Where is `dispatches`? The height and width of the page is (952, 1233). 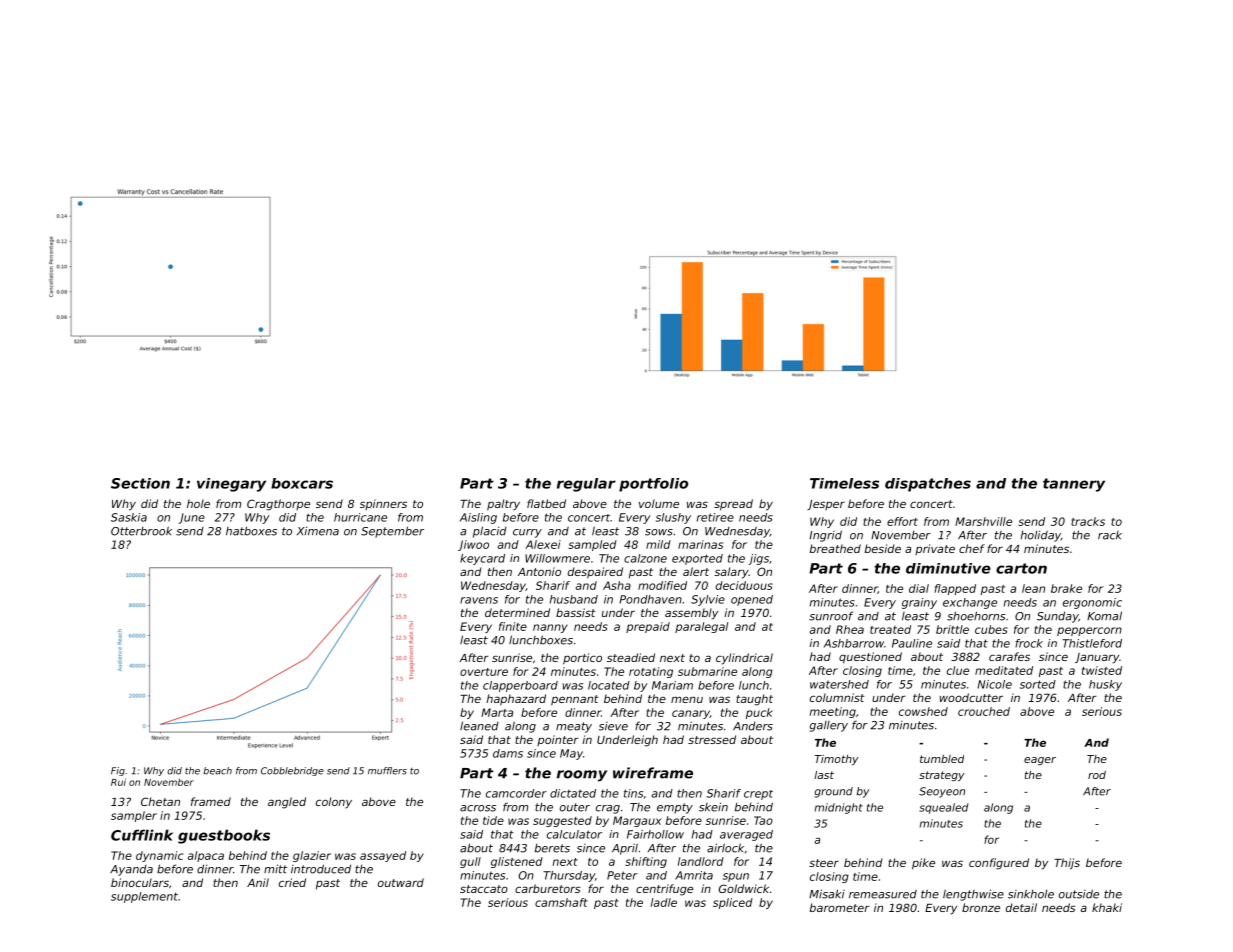 dispatches is located at coordinates (928, 485).
